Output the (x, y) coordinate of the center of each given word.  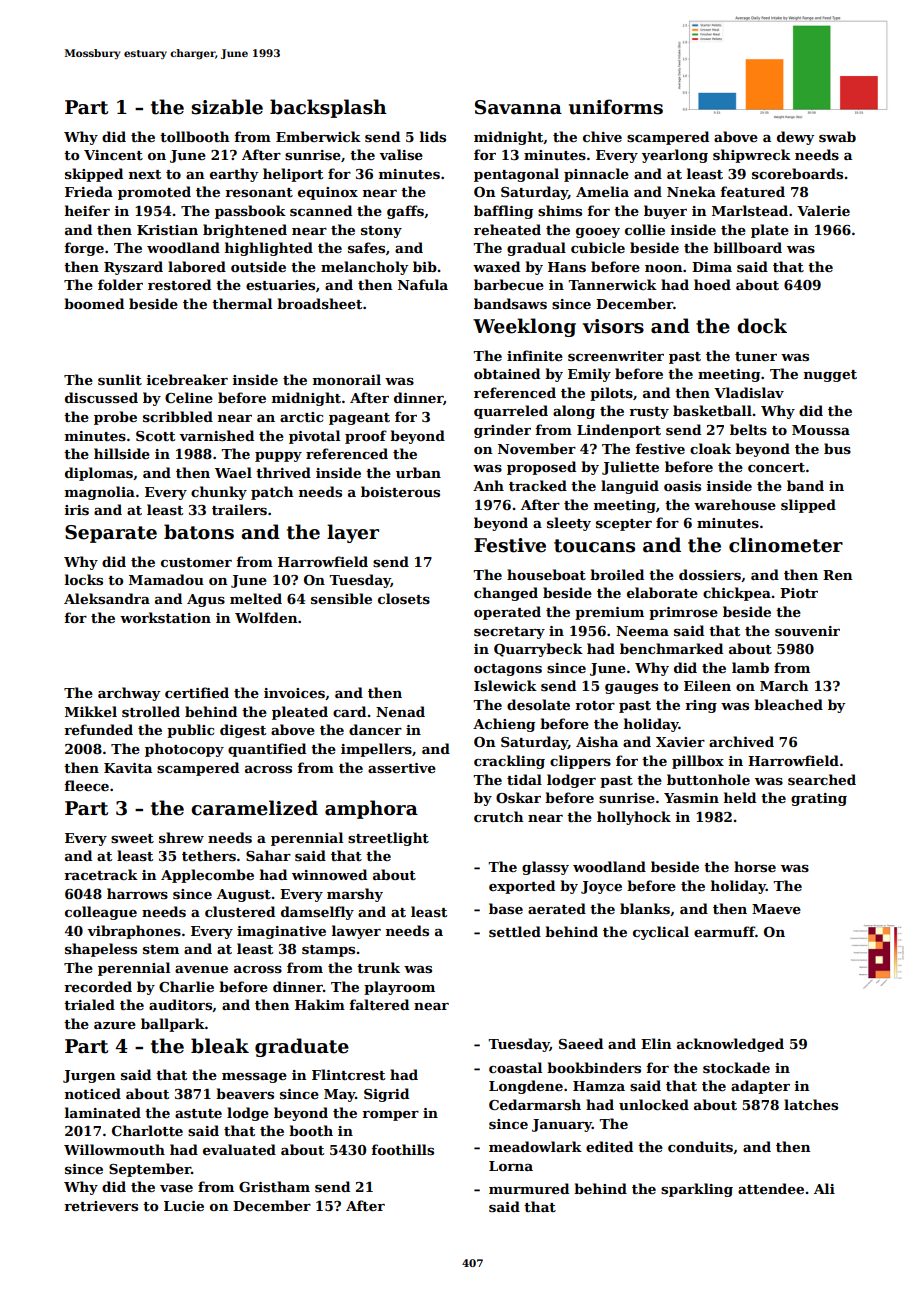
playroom (399, 988)
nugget (830, 376)
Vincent (113, 155)
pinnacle (596, 175)
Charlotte (147, 1130)
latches (811, 1104)
